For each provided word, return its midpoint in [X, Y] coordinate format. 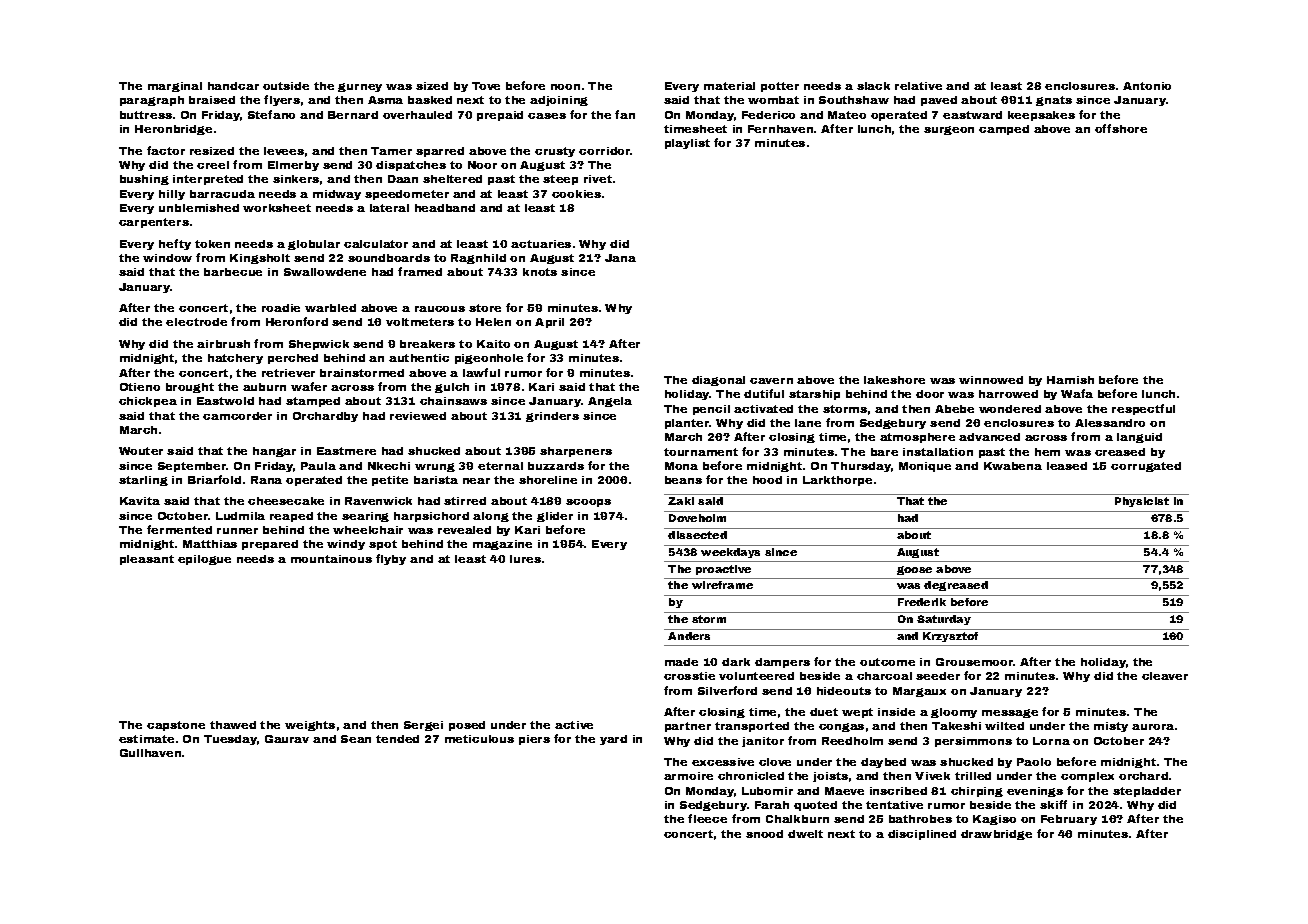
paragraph [152, 101]
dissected [697, 535]
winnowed [991, 380]
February [1069, 820]
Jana [620, 258]
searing [365, 517]
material [729, 86]
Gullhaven [150, 753]
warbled [330, 308]
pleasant [147, 560]
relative [918, 86]
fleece [707, 818]
